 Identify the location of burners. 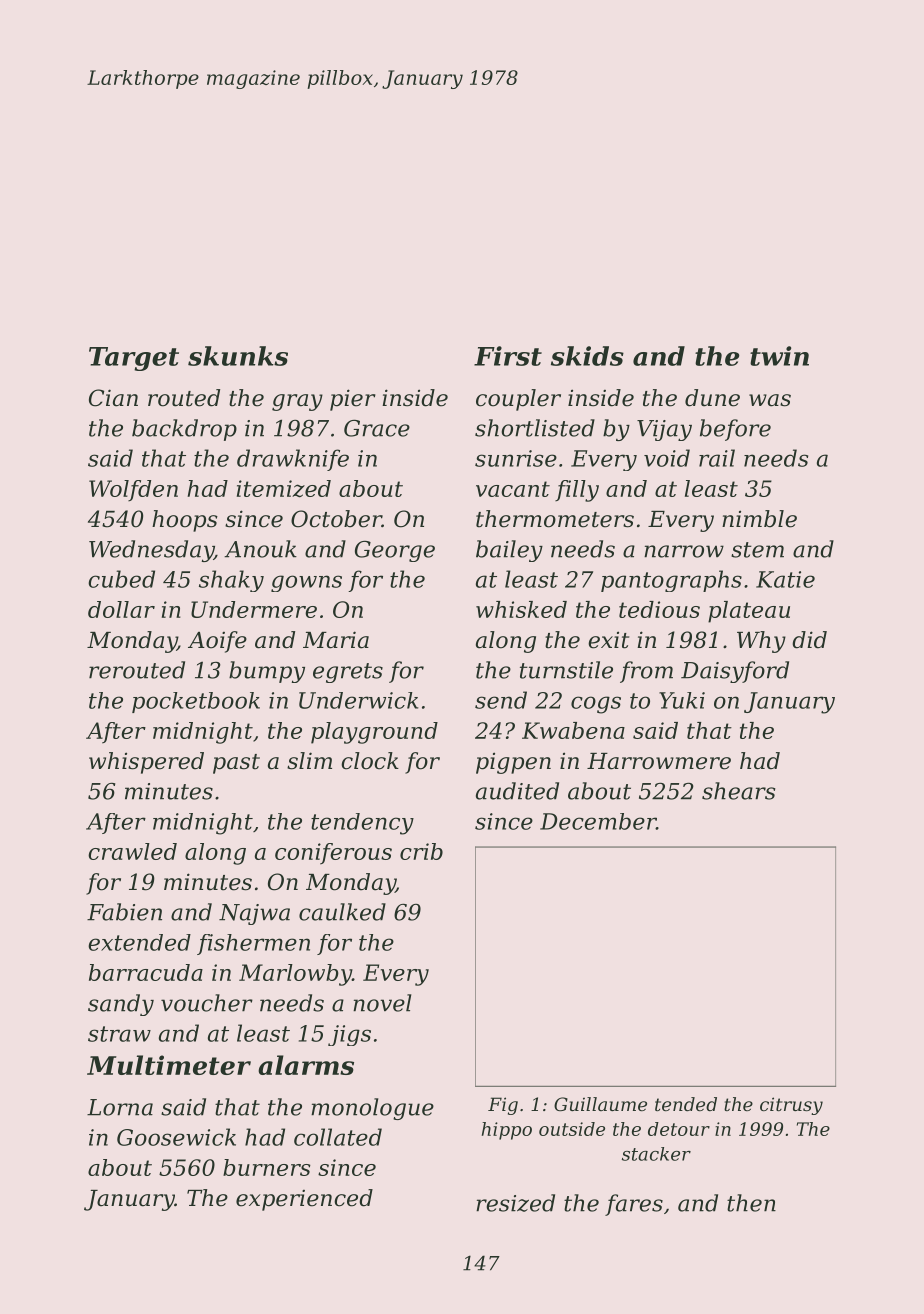
(267, 1167).
